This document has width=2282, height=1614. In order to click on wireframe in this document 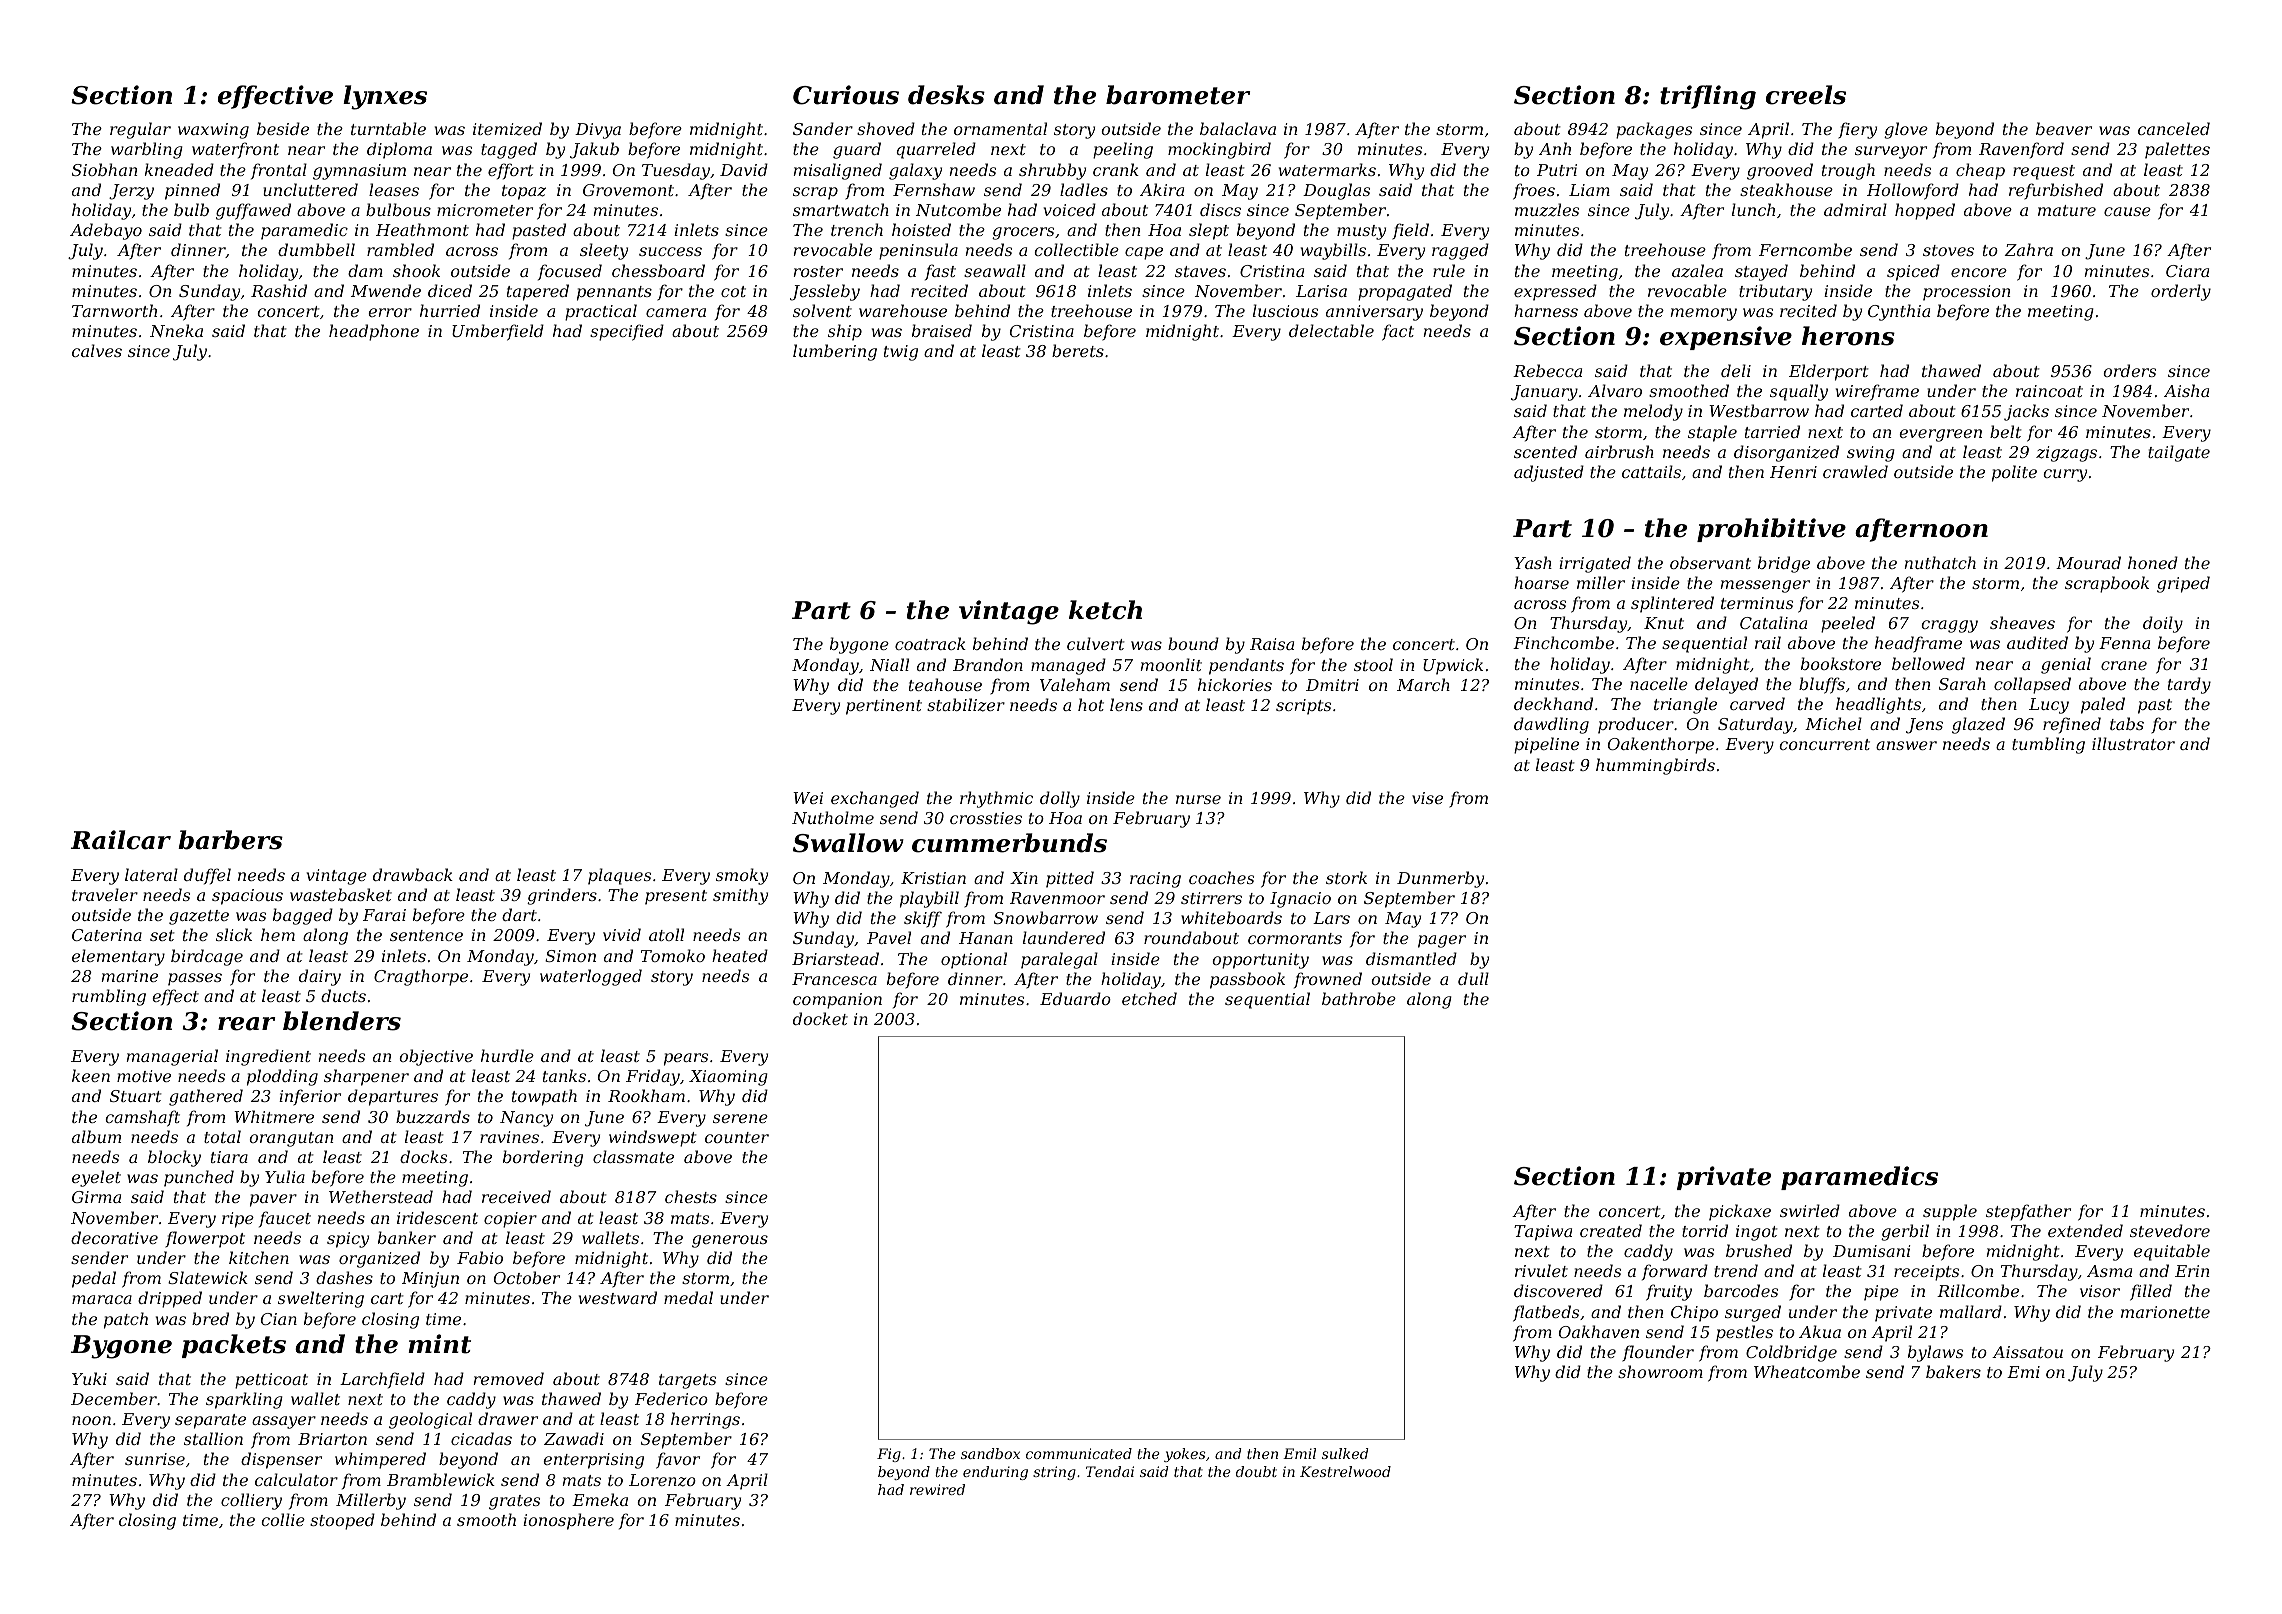, I will do `click(1877, 392)`.
